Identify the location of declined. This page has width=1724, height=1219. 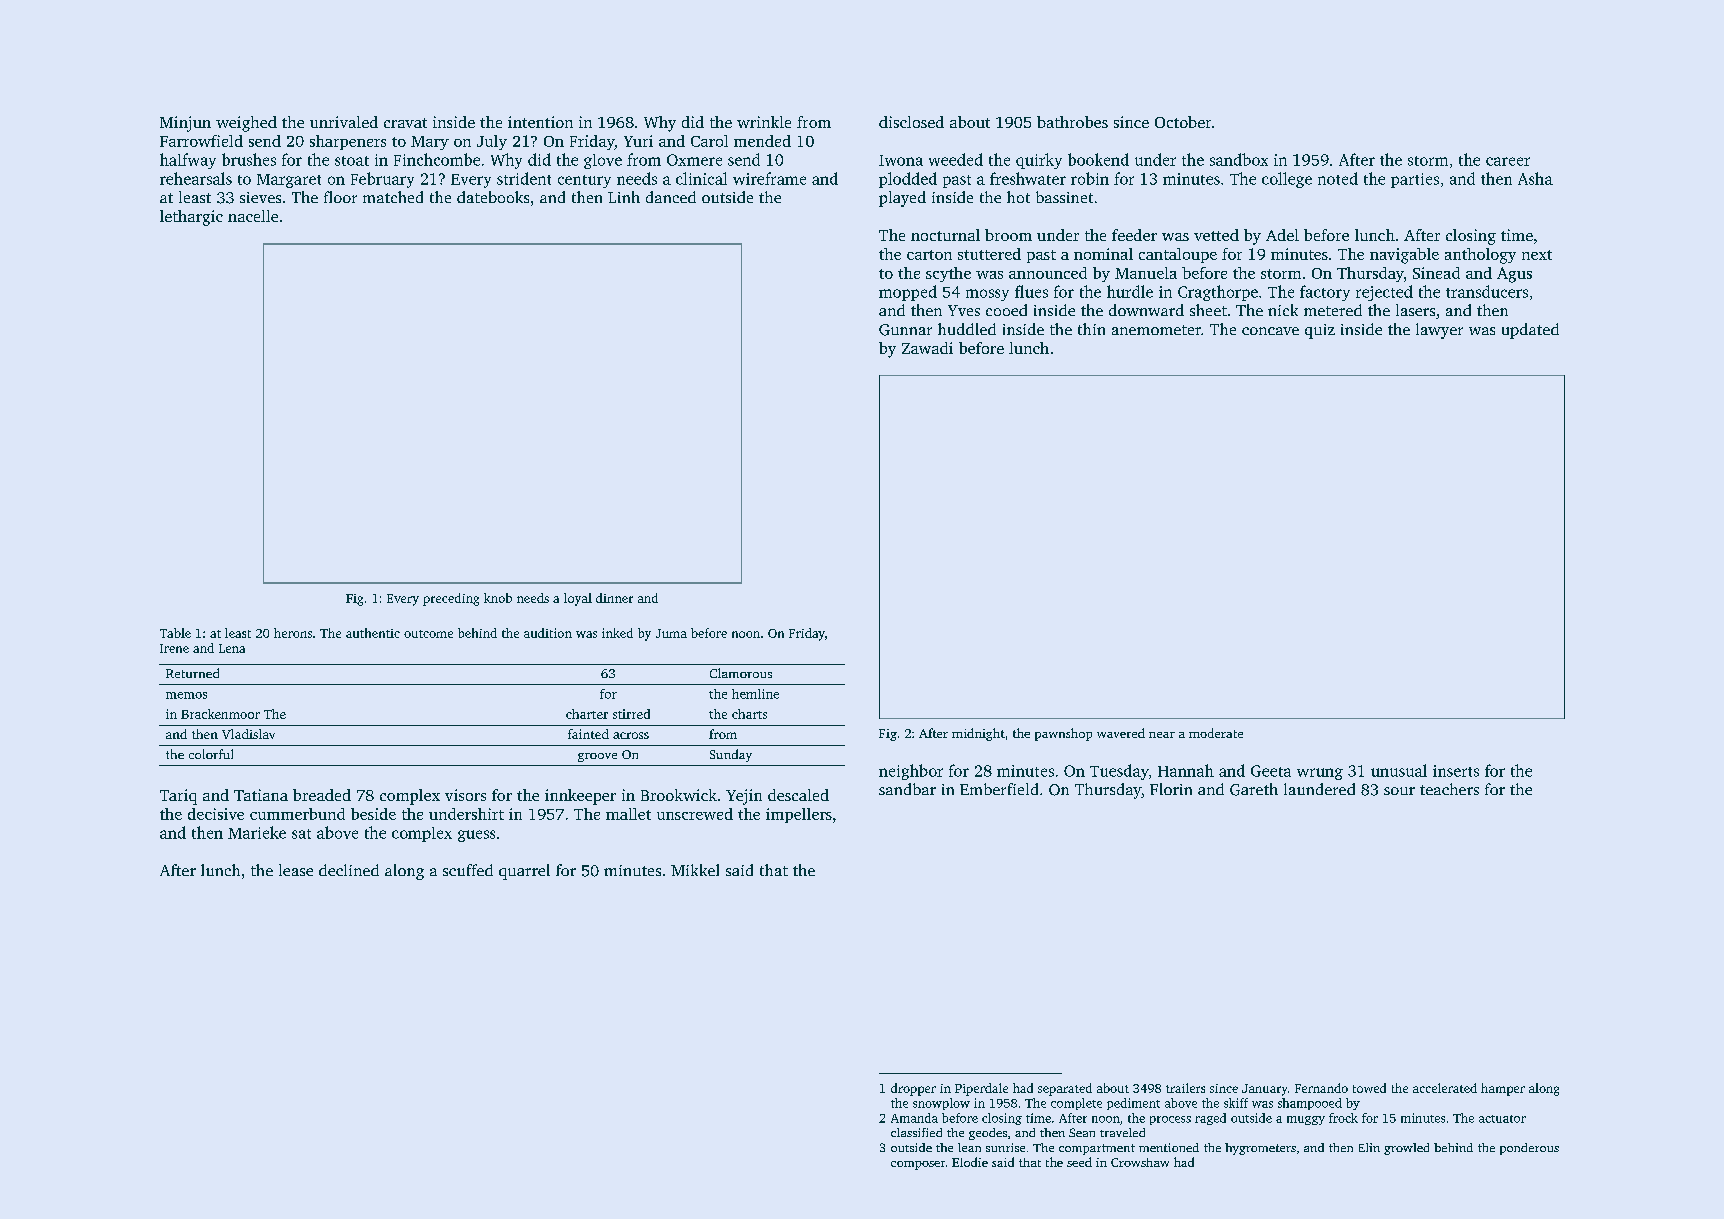
(349, 870).
